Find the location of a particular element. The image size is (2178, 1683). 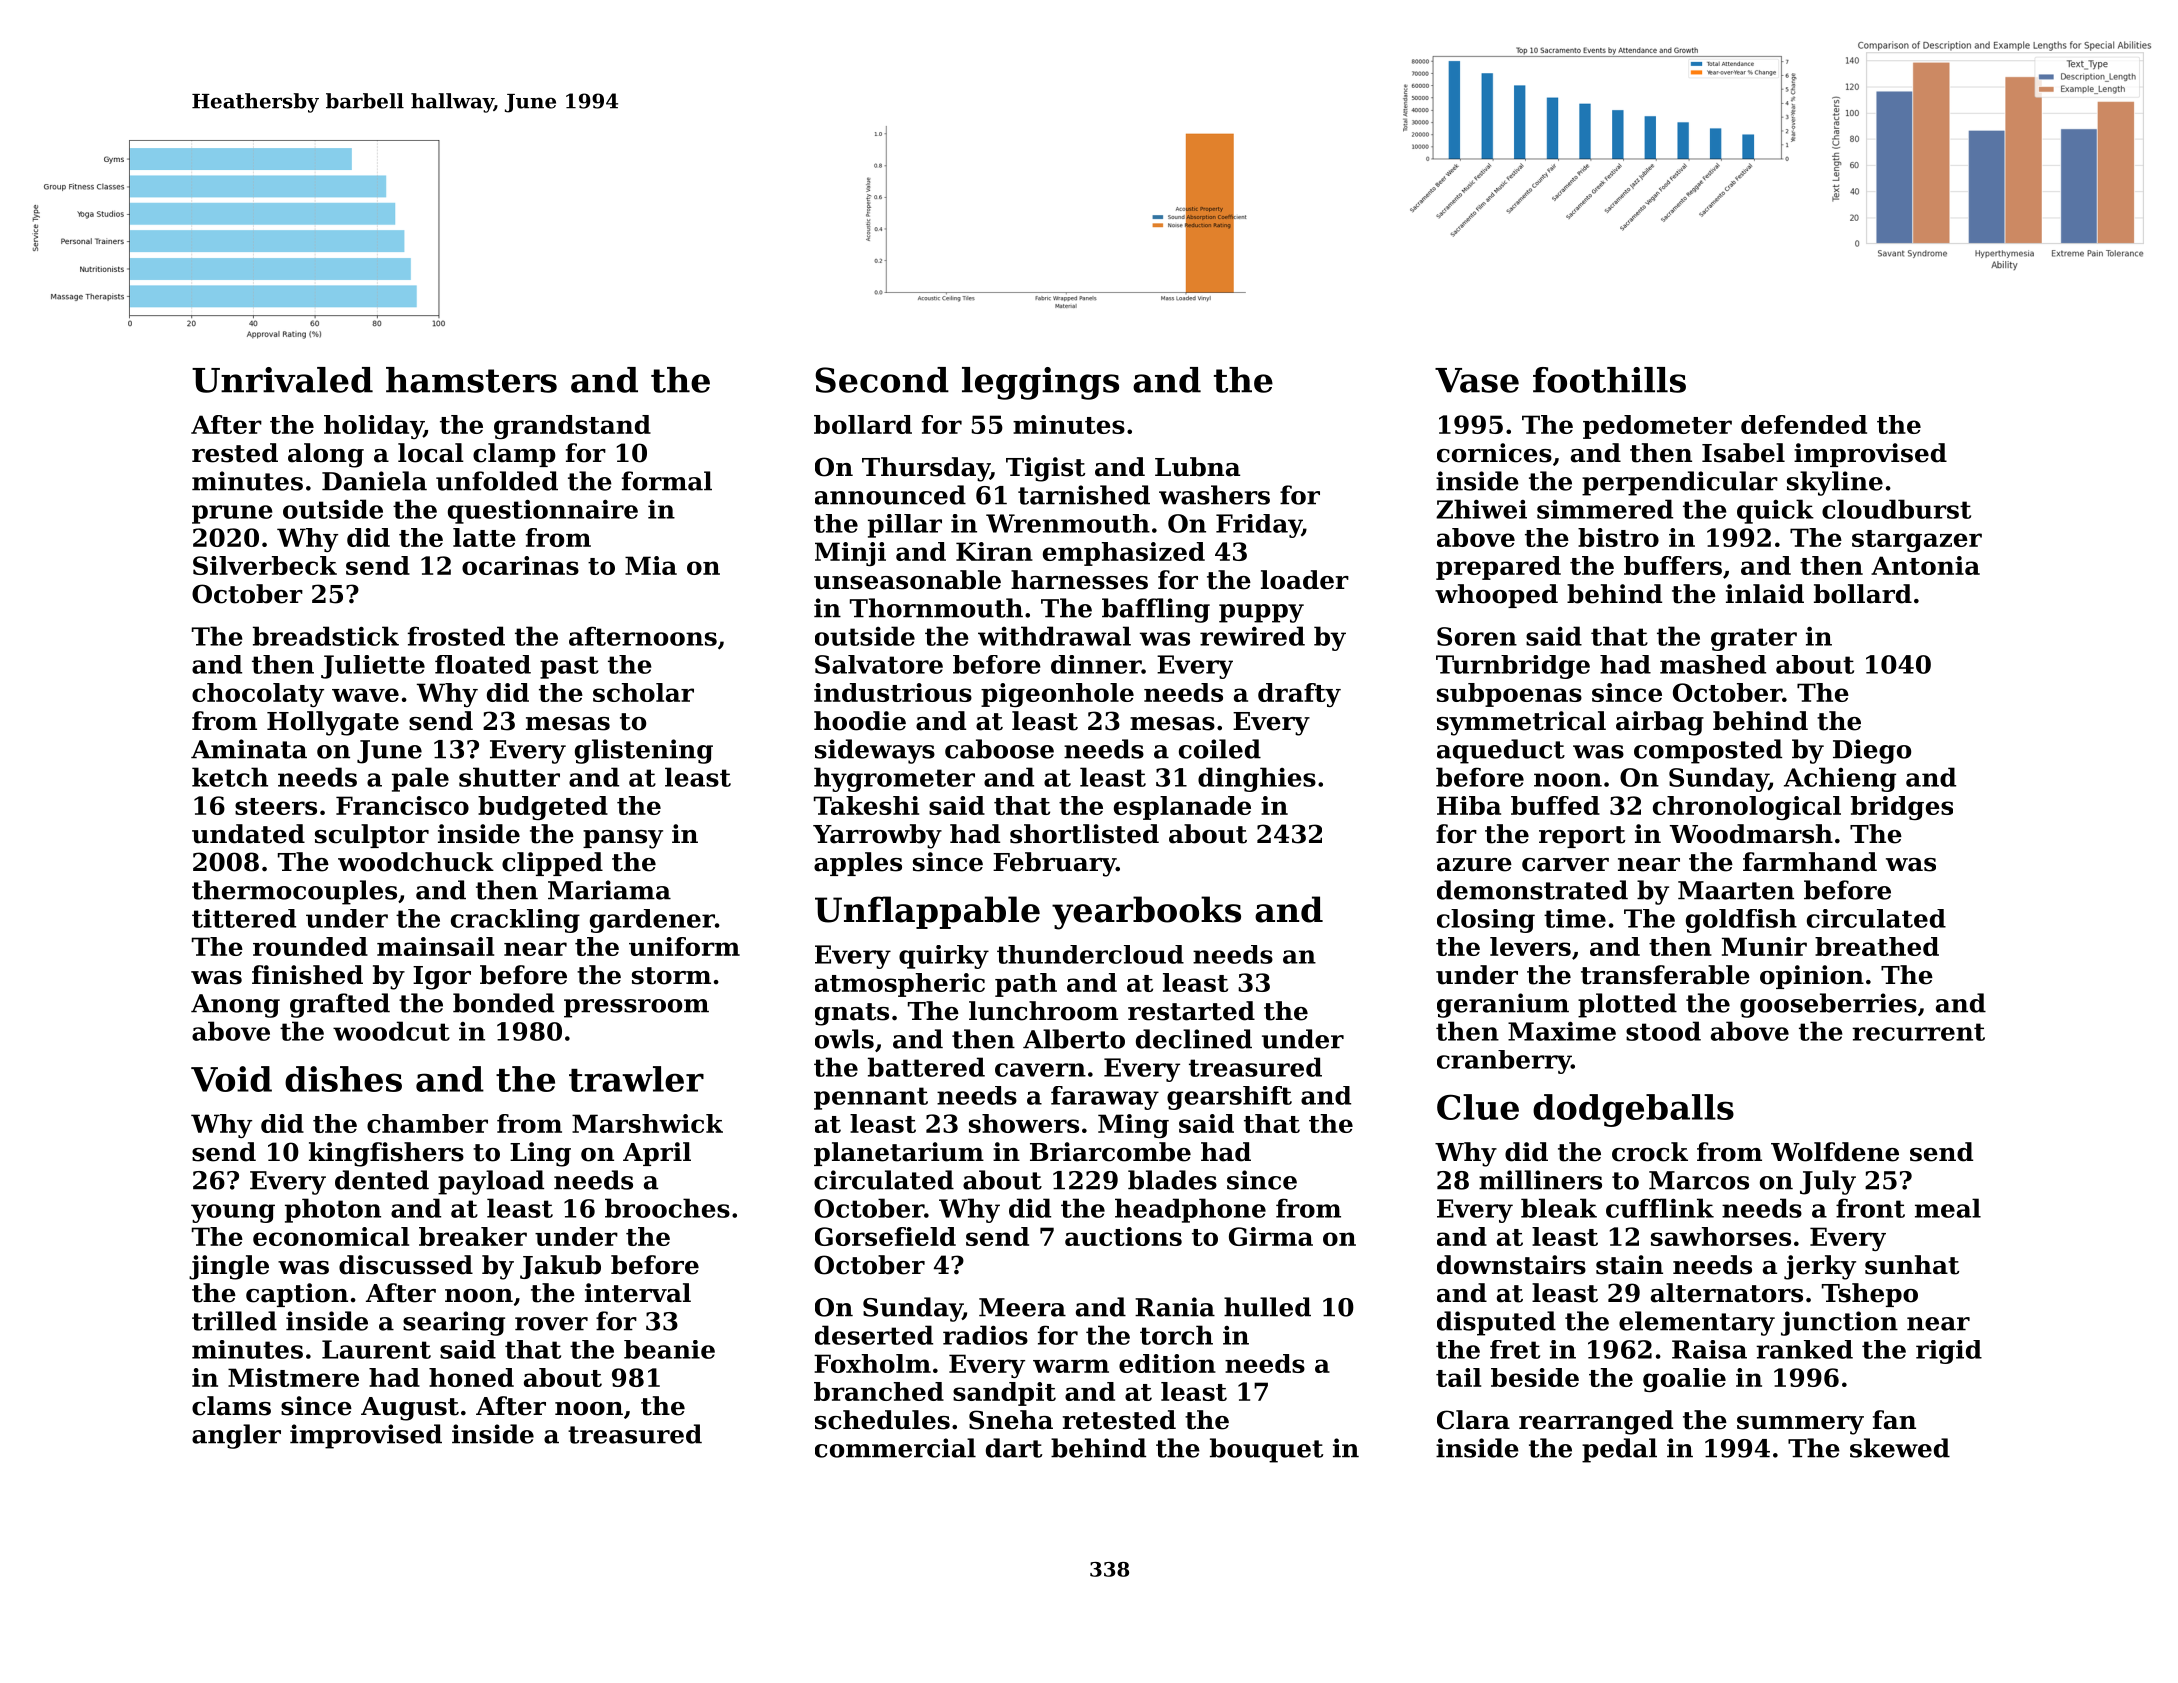

Clue is located at coordinates (1478, 1107).
